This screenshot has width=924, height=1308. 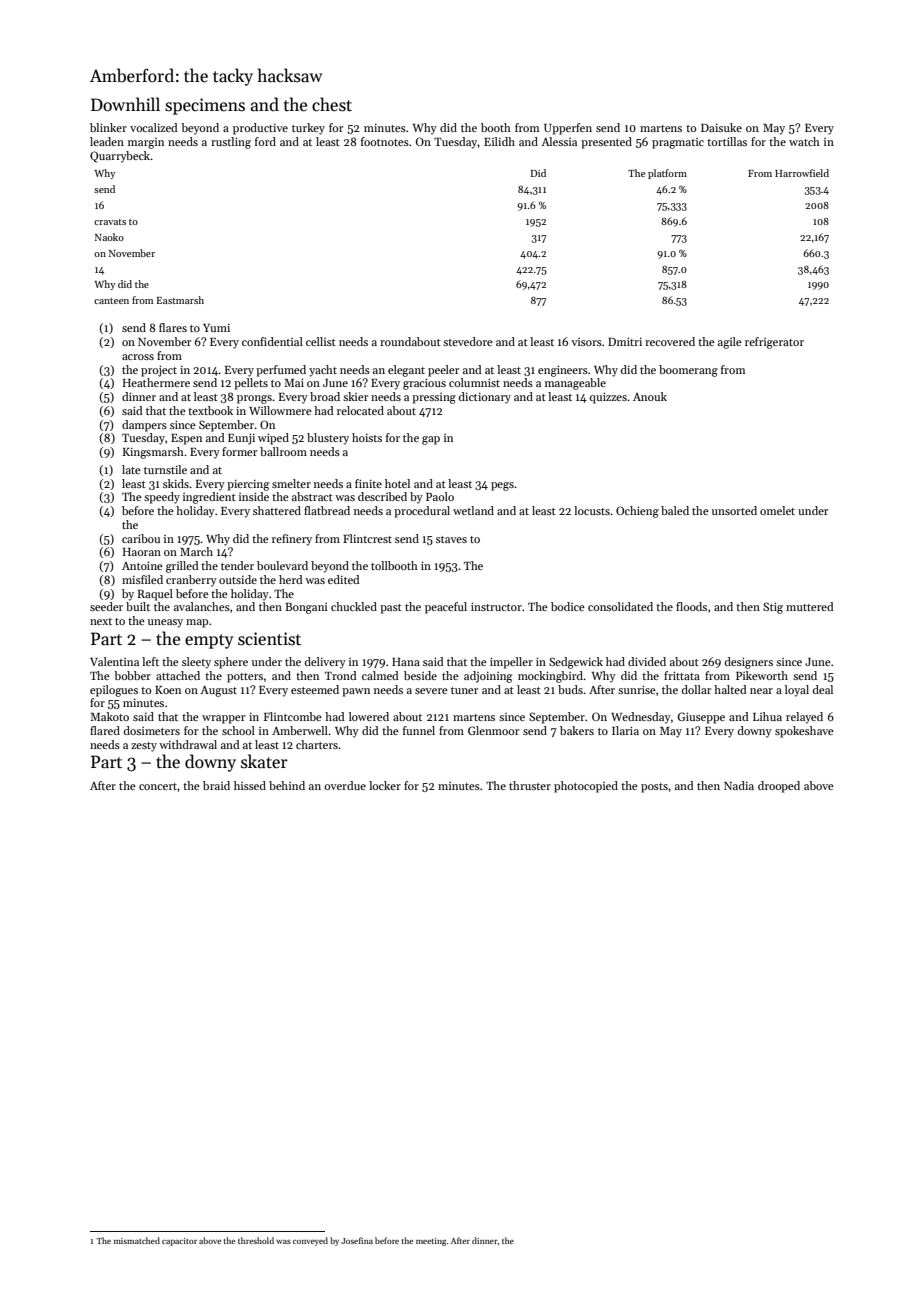 I want to click on meeting, so click(x=431, y=1242).
